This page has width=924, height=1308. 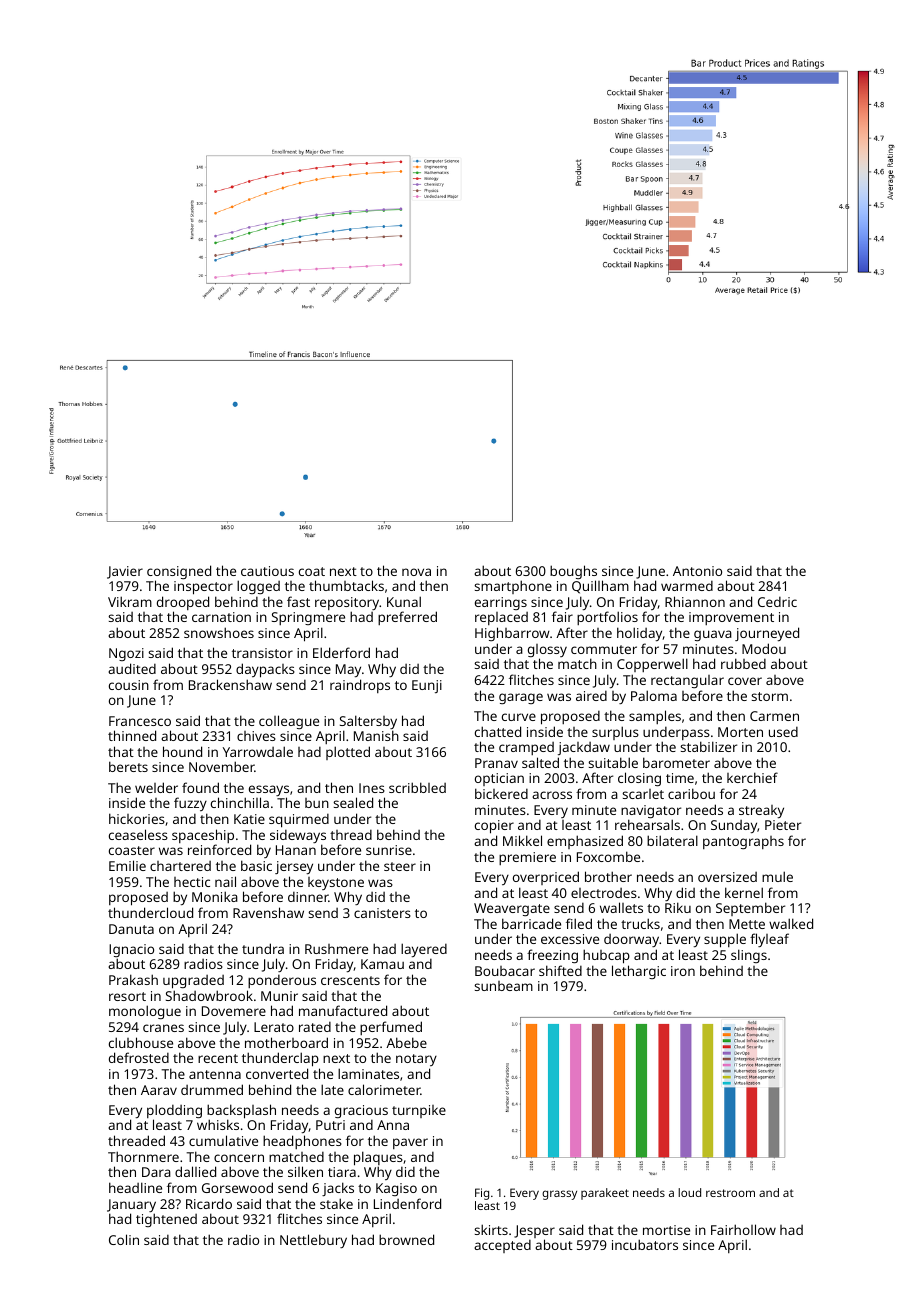 I want to click on grassy, so click(x=559, y=1195).
